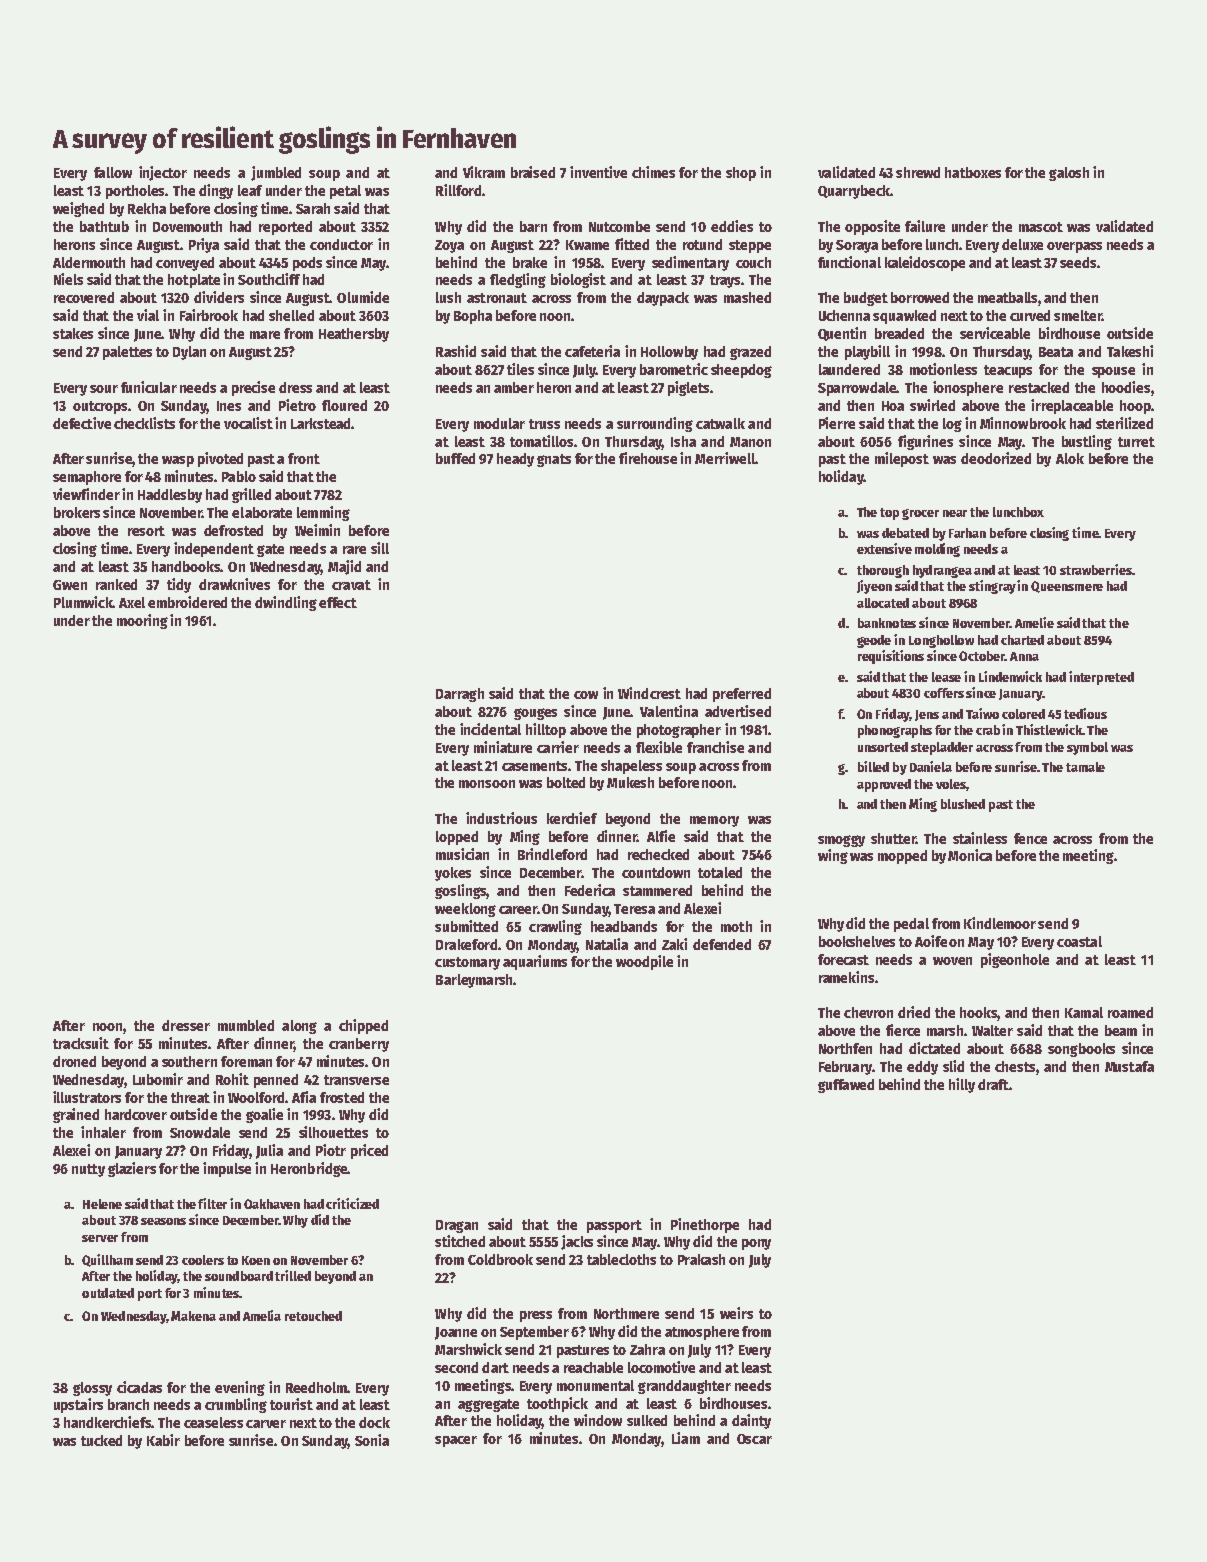 Image resolution: width=1207 pixels, height=1562 pixels. What do you see at coordinates (943, 369) in the screenshot?
I see `motionless` at bounding box center [943, 369].
